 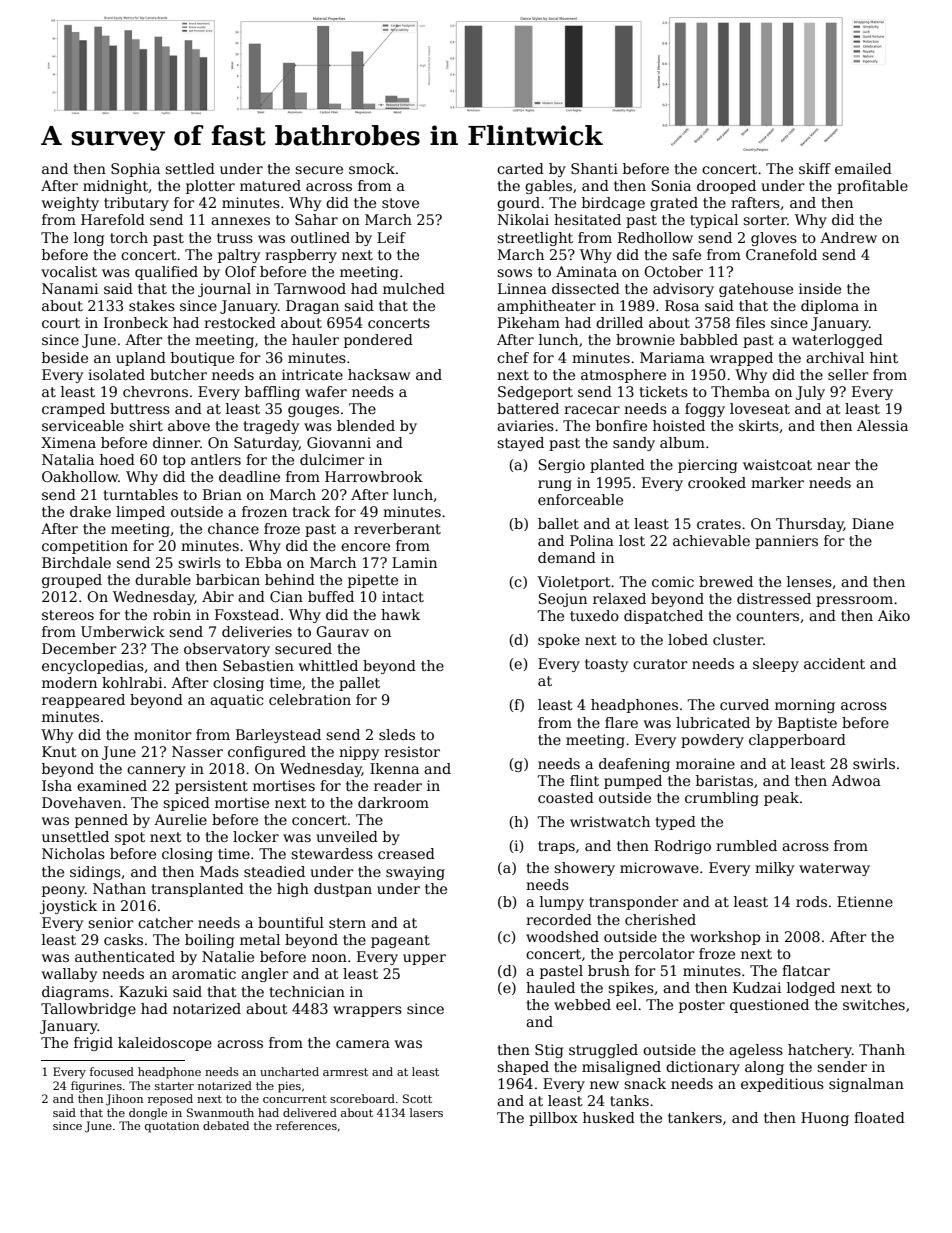 I want to click on swaying, so click(x=415, y=873).
